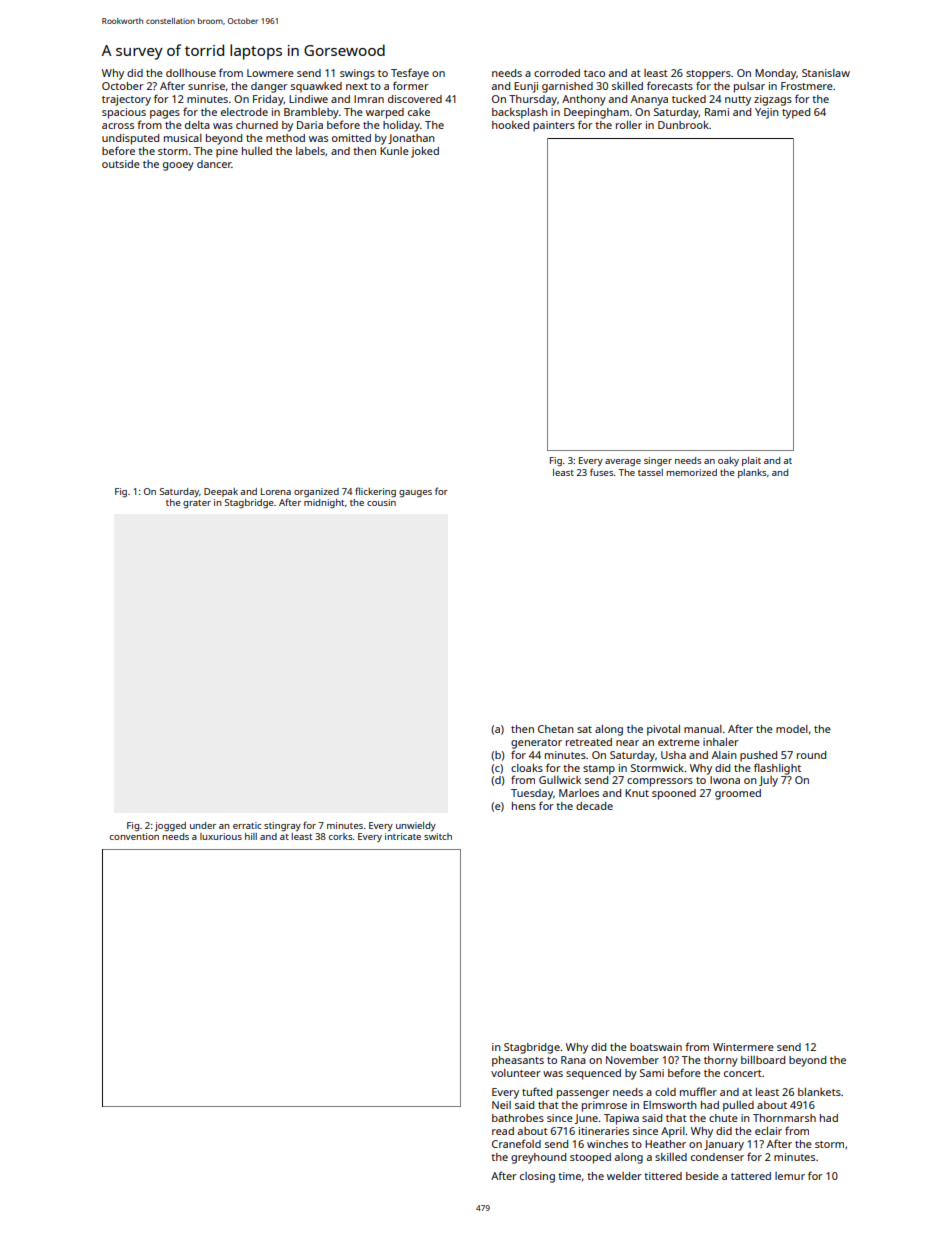 The image size is (952, 1233). I want to click on read, so click(503, 1131).
